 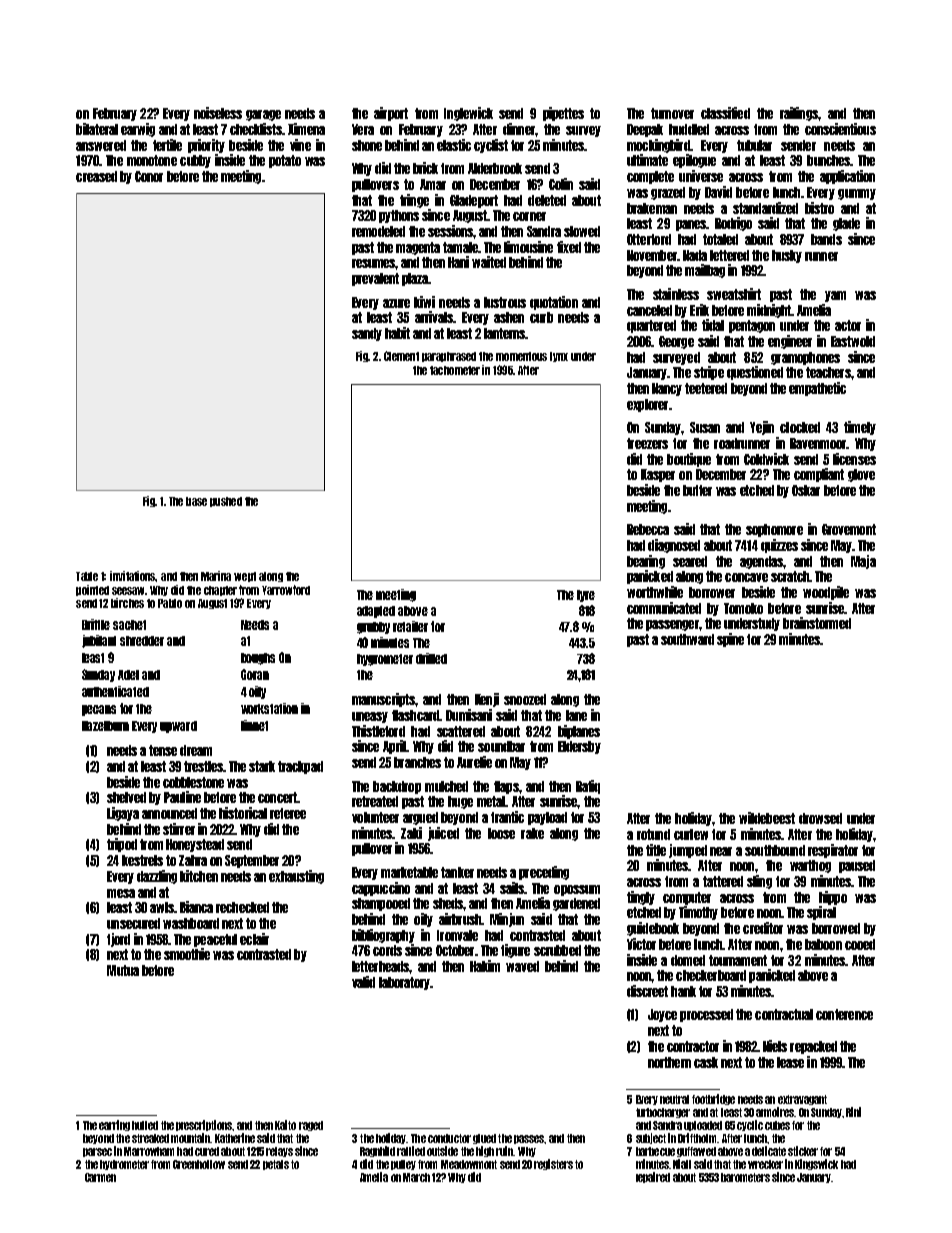 I want to click on chapter, so click(x=220, y=591).
